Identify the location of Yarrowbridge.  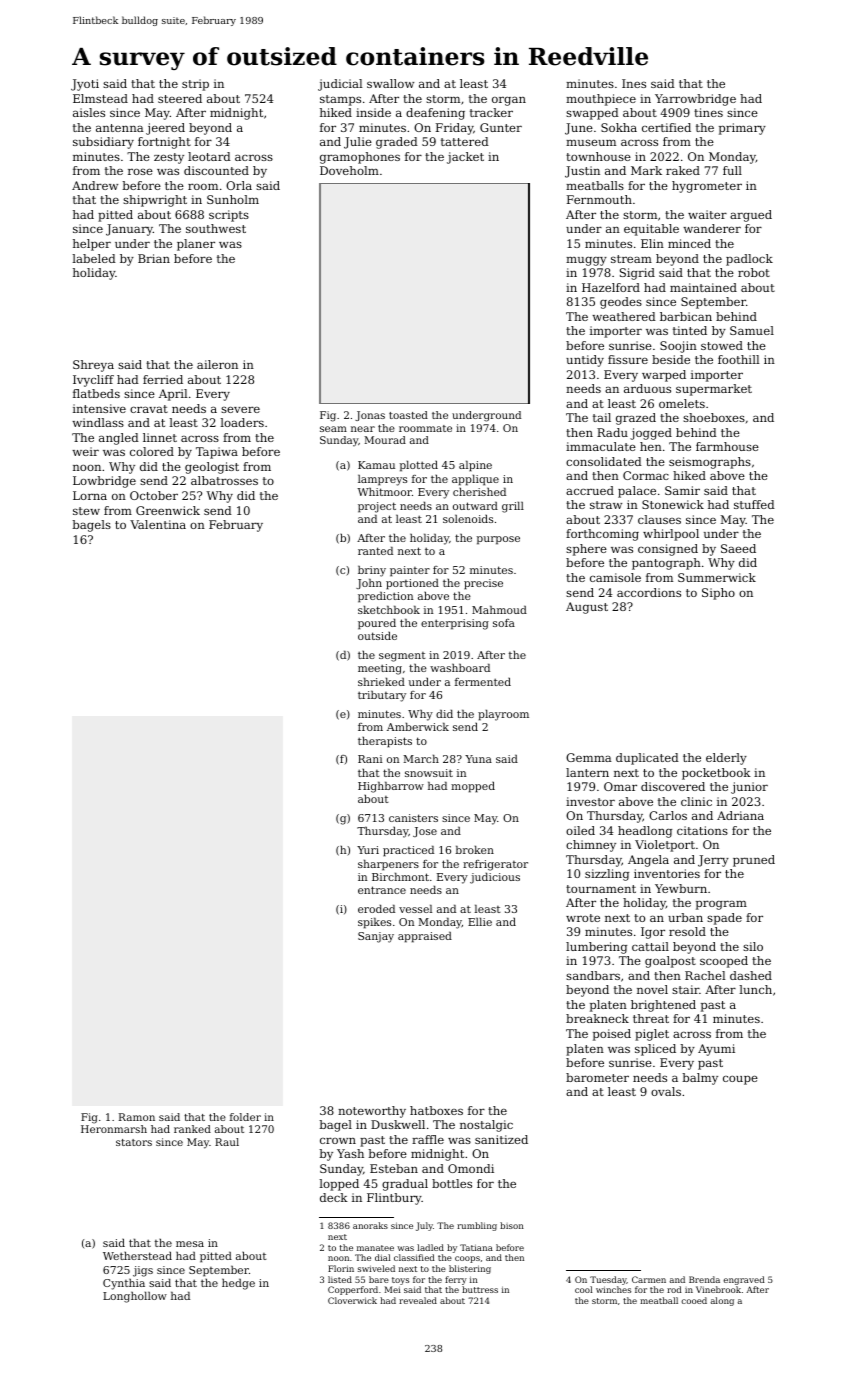
(695, 100).
